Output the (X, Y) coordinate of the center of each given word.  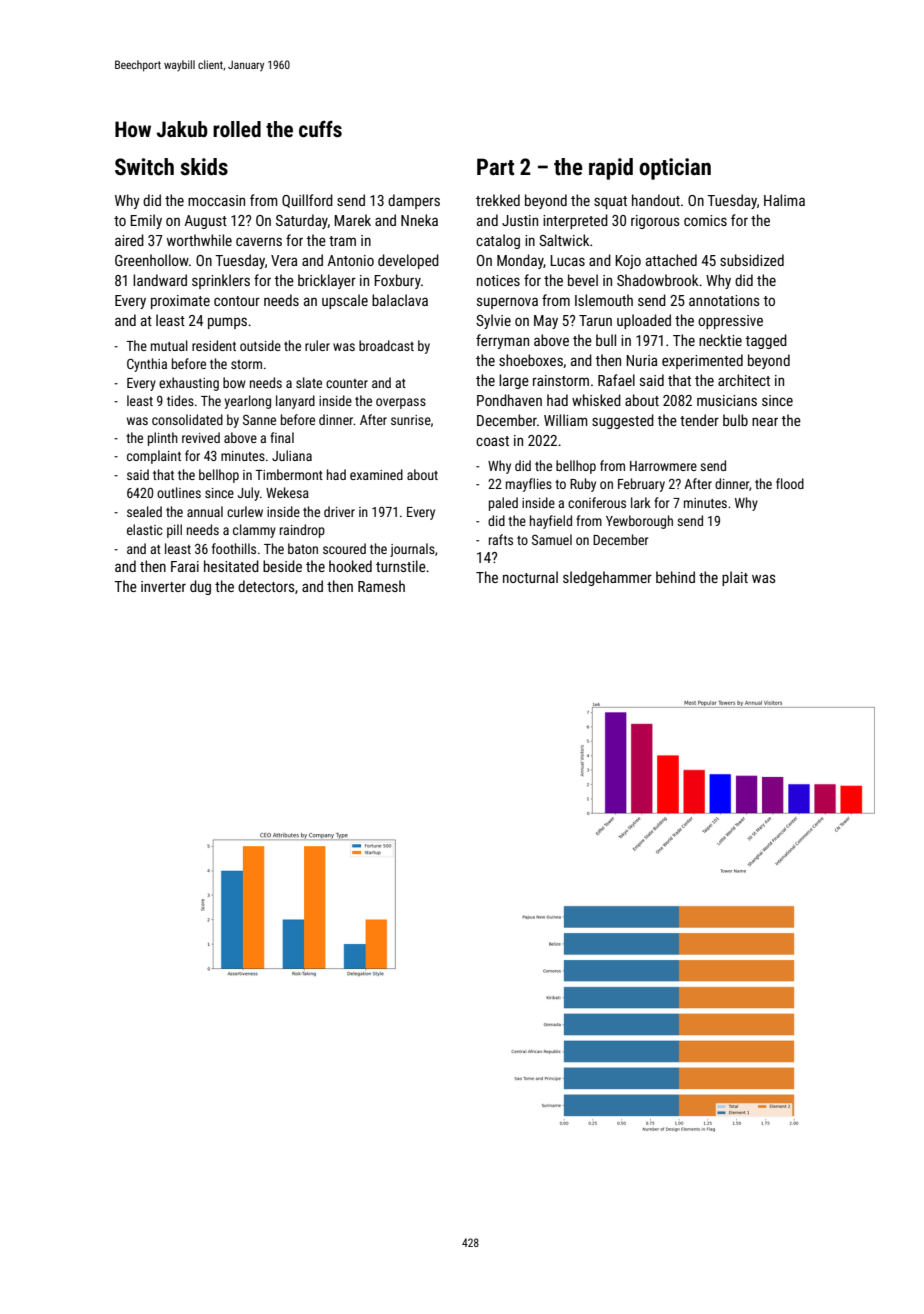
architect (744, 380)
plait (735, 578)
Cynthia (147, 365)
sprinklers (221, 281)
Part (495, 167)
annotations (724, 300)
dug (200, 587)
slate (309, 382)
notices (498, 280)
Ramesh (381, 586)
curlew (245, 511)
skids (204, 167)
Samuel (552, 539)
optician (675, 169)
